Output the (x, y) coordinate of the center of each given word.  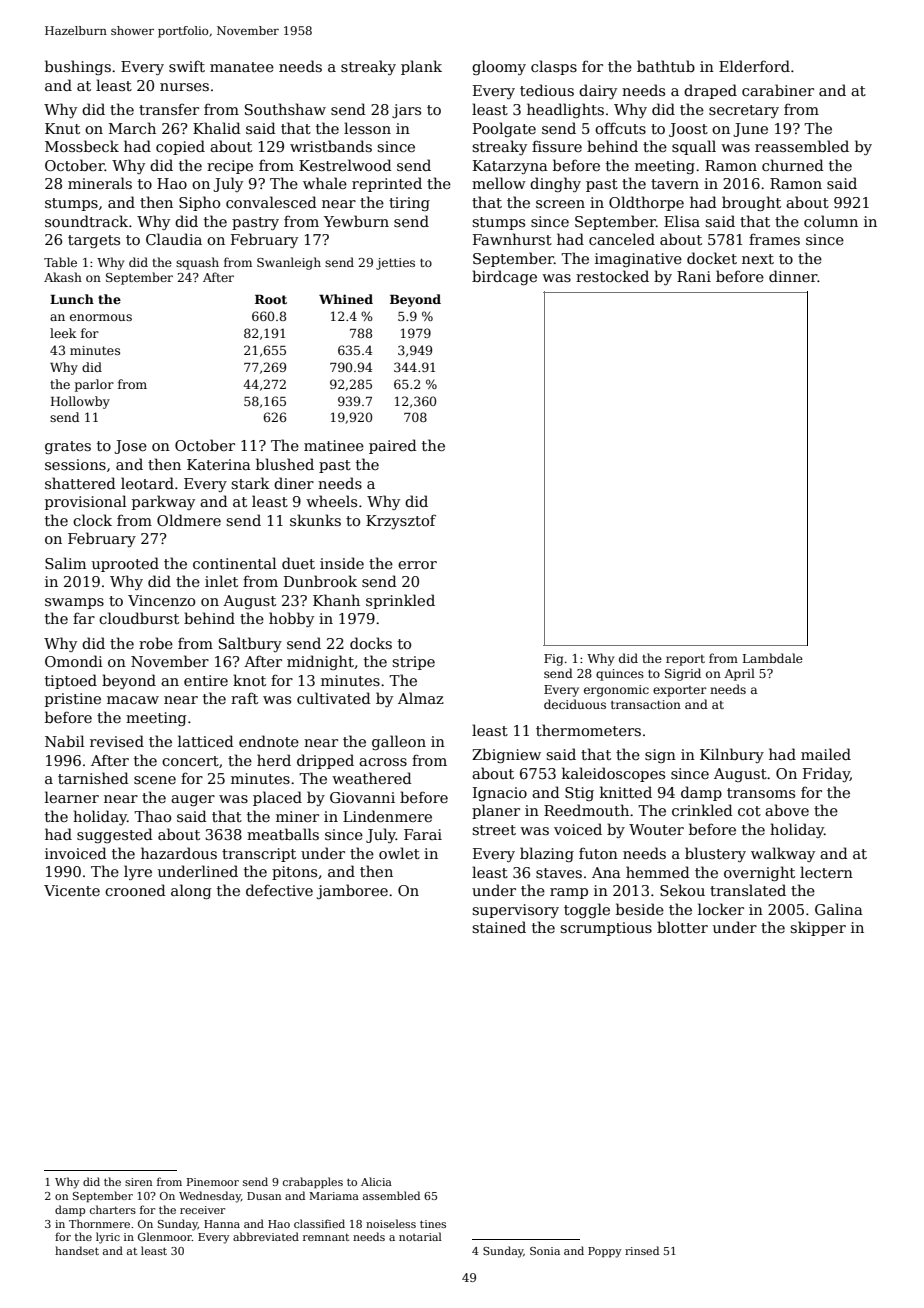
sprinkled (400, 601)
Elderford (754, 66)
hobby (291, 619)
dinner (793, 276)
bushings (78, 67)
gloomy (499, 67)
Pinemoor (213, 1182)
